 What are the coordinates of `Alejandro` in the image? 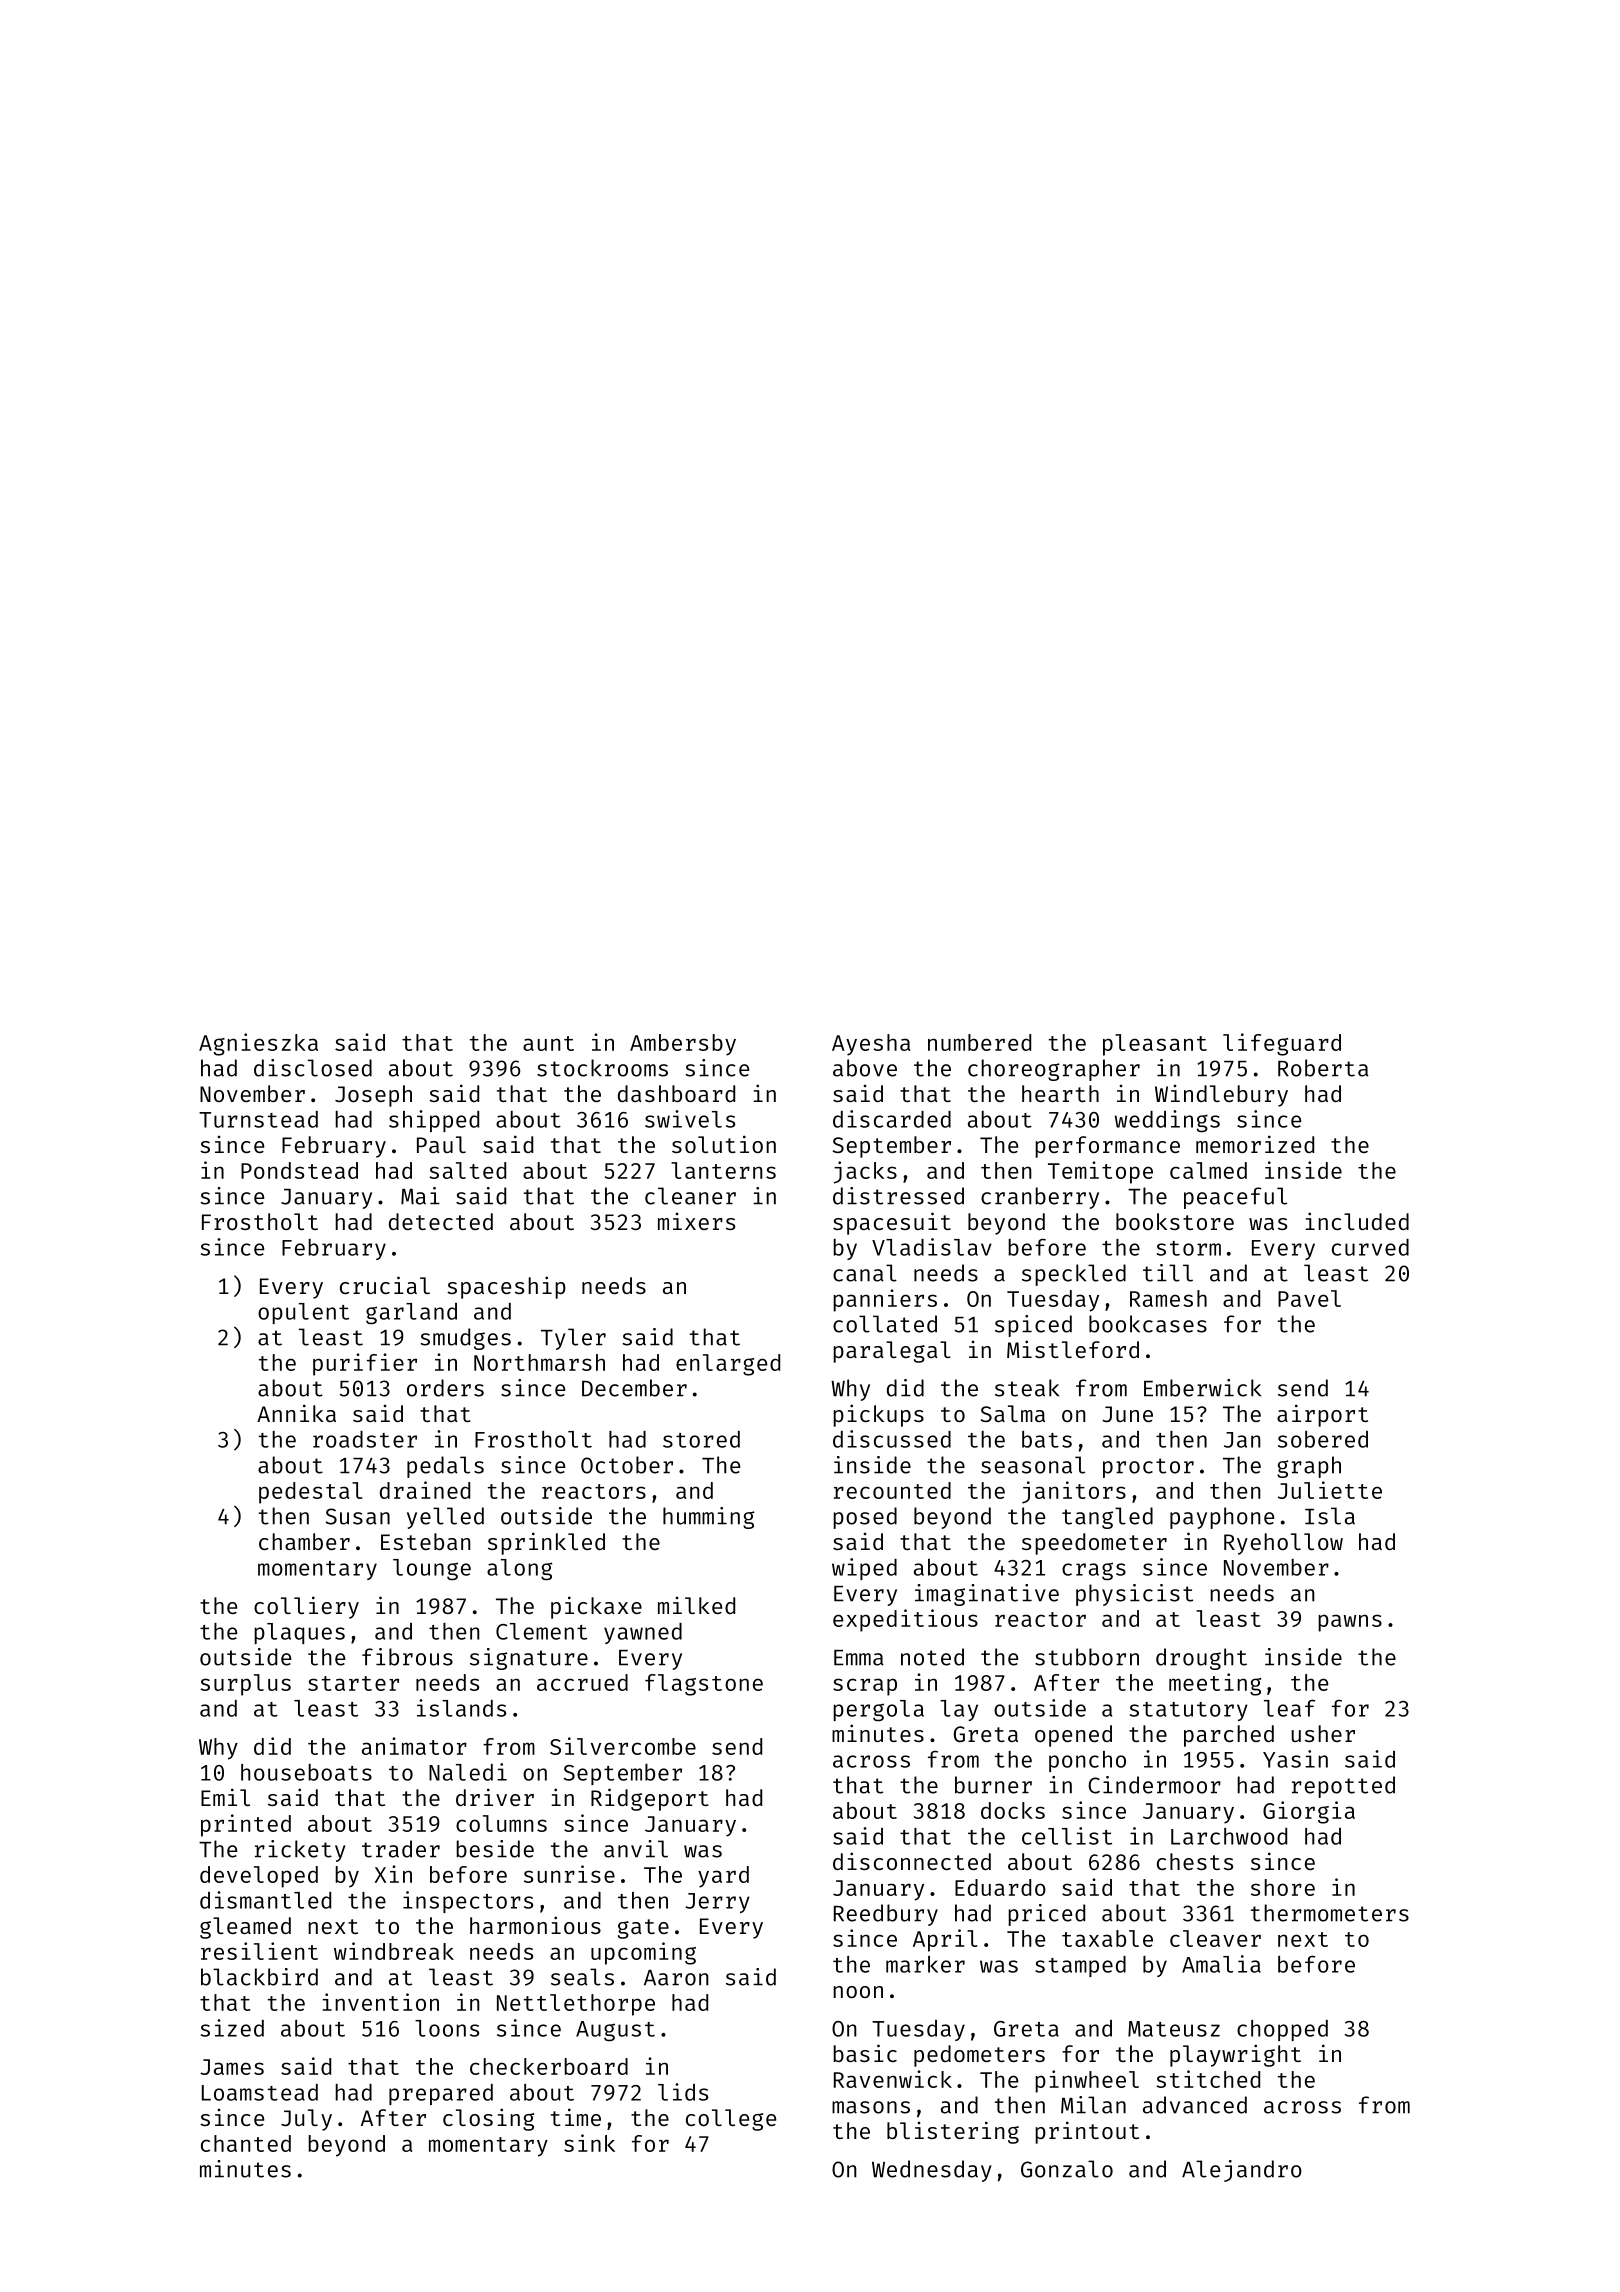 It's located at (1242, 2171).
